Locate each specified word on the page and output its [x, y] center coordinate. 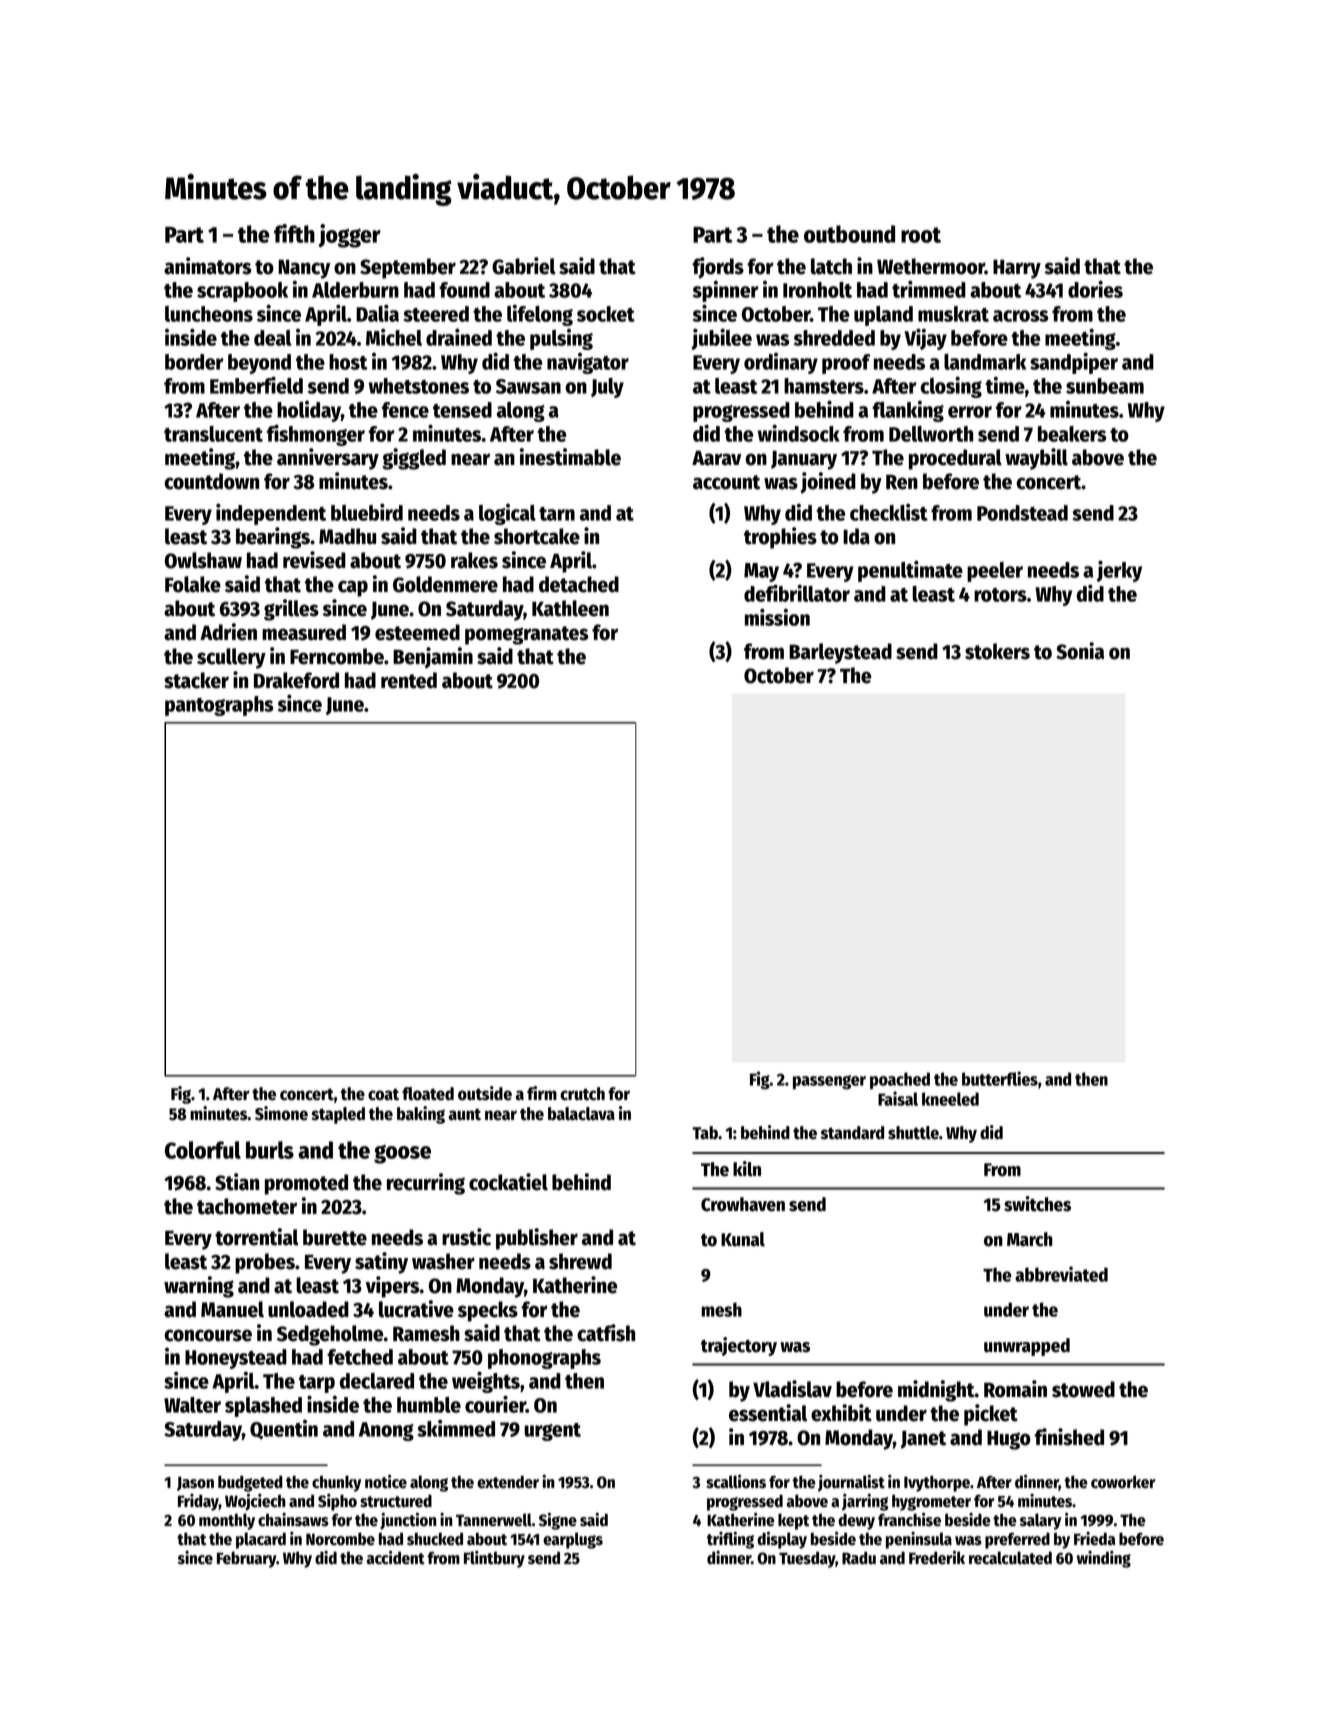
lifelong [540, 315]
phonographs [544, 1359]
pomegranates [527, 635]
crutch [582, 1094]
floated [428, 1094]
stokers [997, 651]
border [194, 362]
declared [377, 1381]
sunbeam [1105, 386]
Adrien [228, 632]
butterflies [1000, 1078]
